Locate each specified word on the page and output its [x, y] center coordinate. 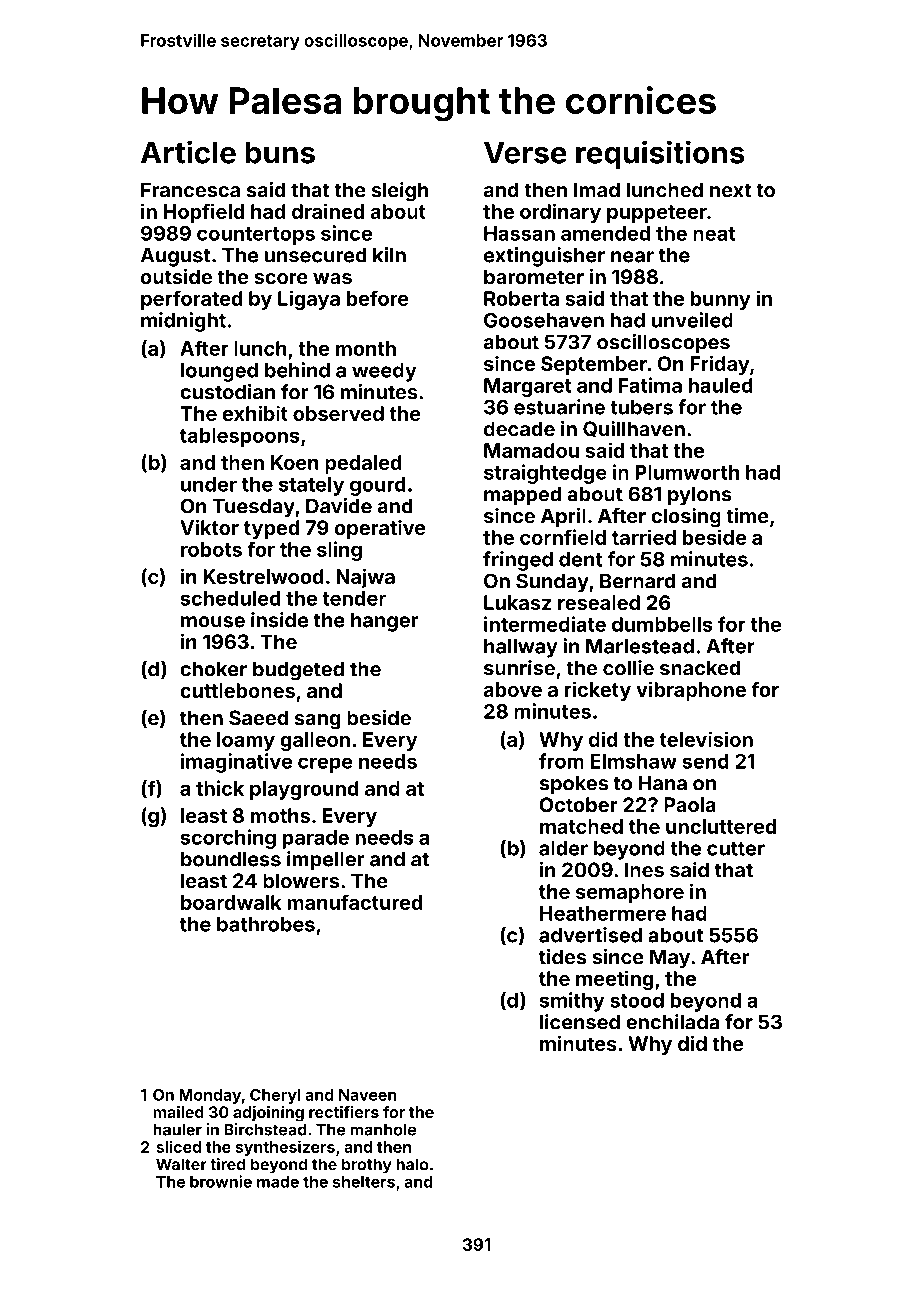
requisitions [660, 155]
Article [188, 152]
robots [211, 549]
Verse [525, 152]
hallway [521, 648]
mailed [178, 1112]
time [747, 515]
